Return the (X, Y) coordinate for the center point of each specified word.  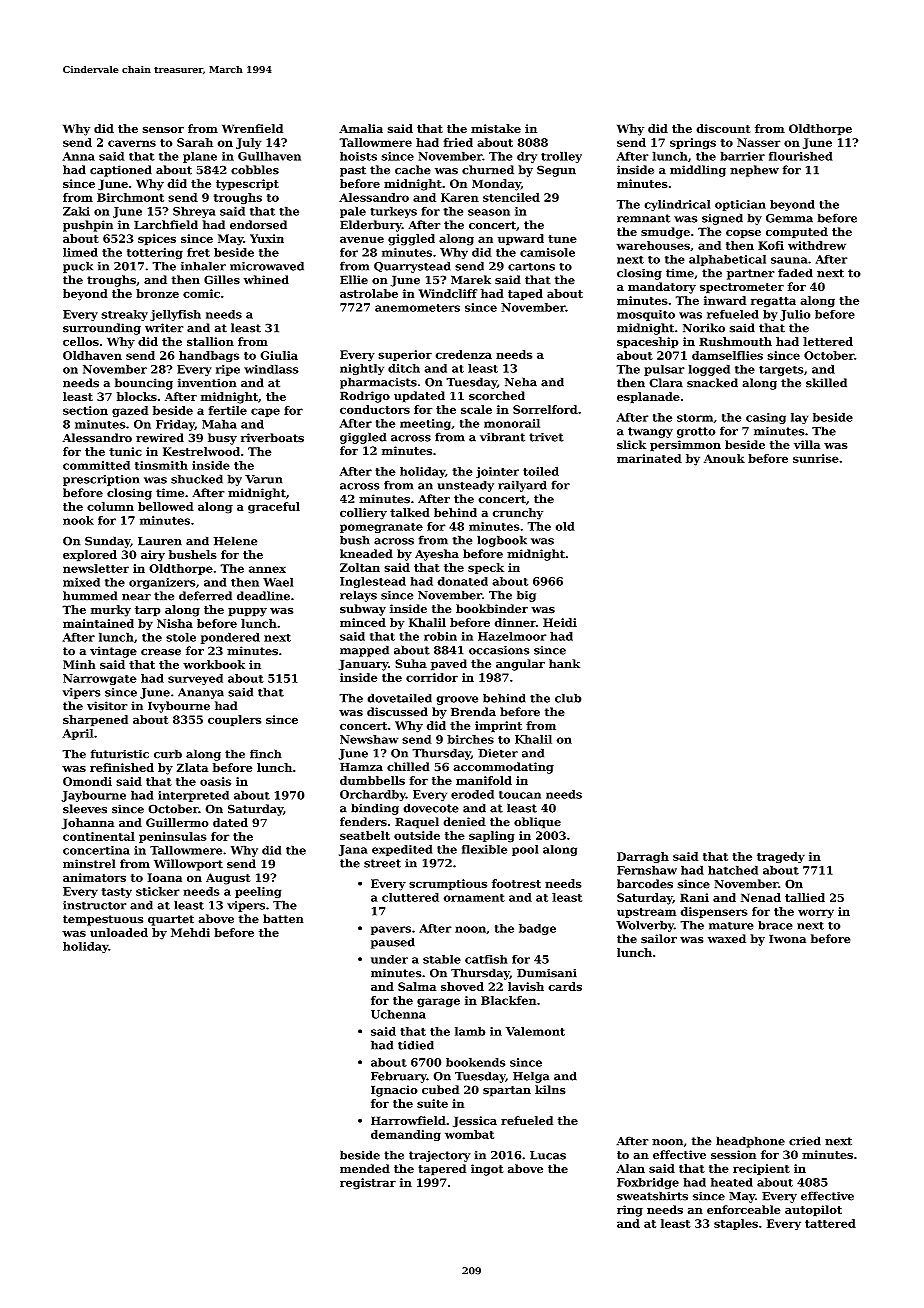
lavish (526, 986)
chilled (408, 767)
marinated (649, 458)
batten (283, 919)
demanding (406, 1135)
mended (365, 1169)
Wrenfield (252, 128)
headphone (750, 1142)
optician (740, 205)
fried (458, 142)
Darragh (643, 857)
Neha (521, 382)
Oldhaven (92, 355)
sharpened (95, 721)
